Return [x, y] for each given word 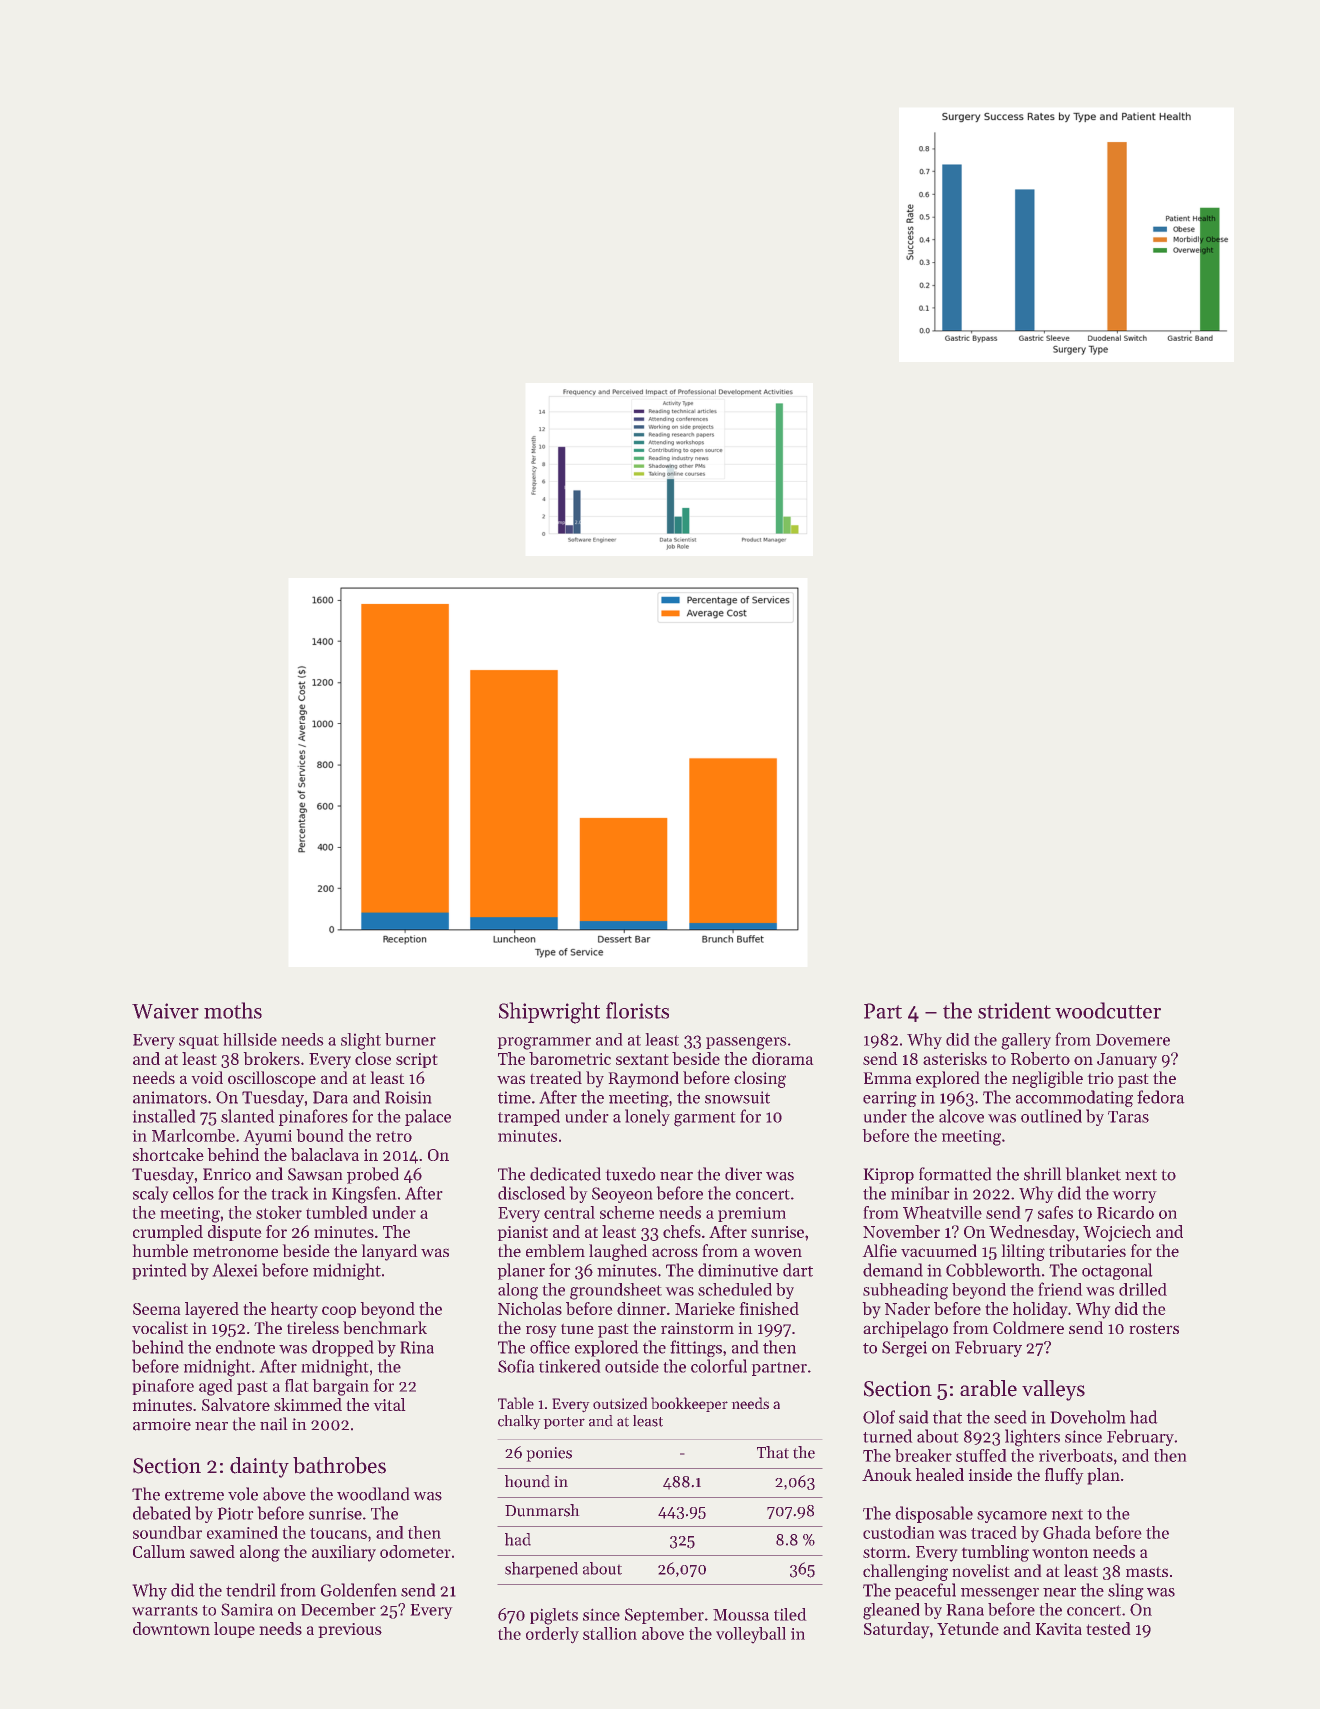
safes [1055, 1212]
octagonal [1117, 1271]
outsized [620, 1403]
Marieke [705, 1308]
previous [350, 1630]
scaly [150, 1194]
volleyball [751, 1635]
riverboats [1076, 1455]
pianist [523, 1233]
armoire [162, 1424]
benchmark [385, 1327]
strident [1014, 1010]
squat [199, 1042]
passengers [746, 1043]
